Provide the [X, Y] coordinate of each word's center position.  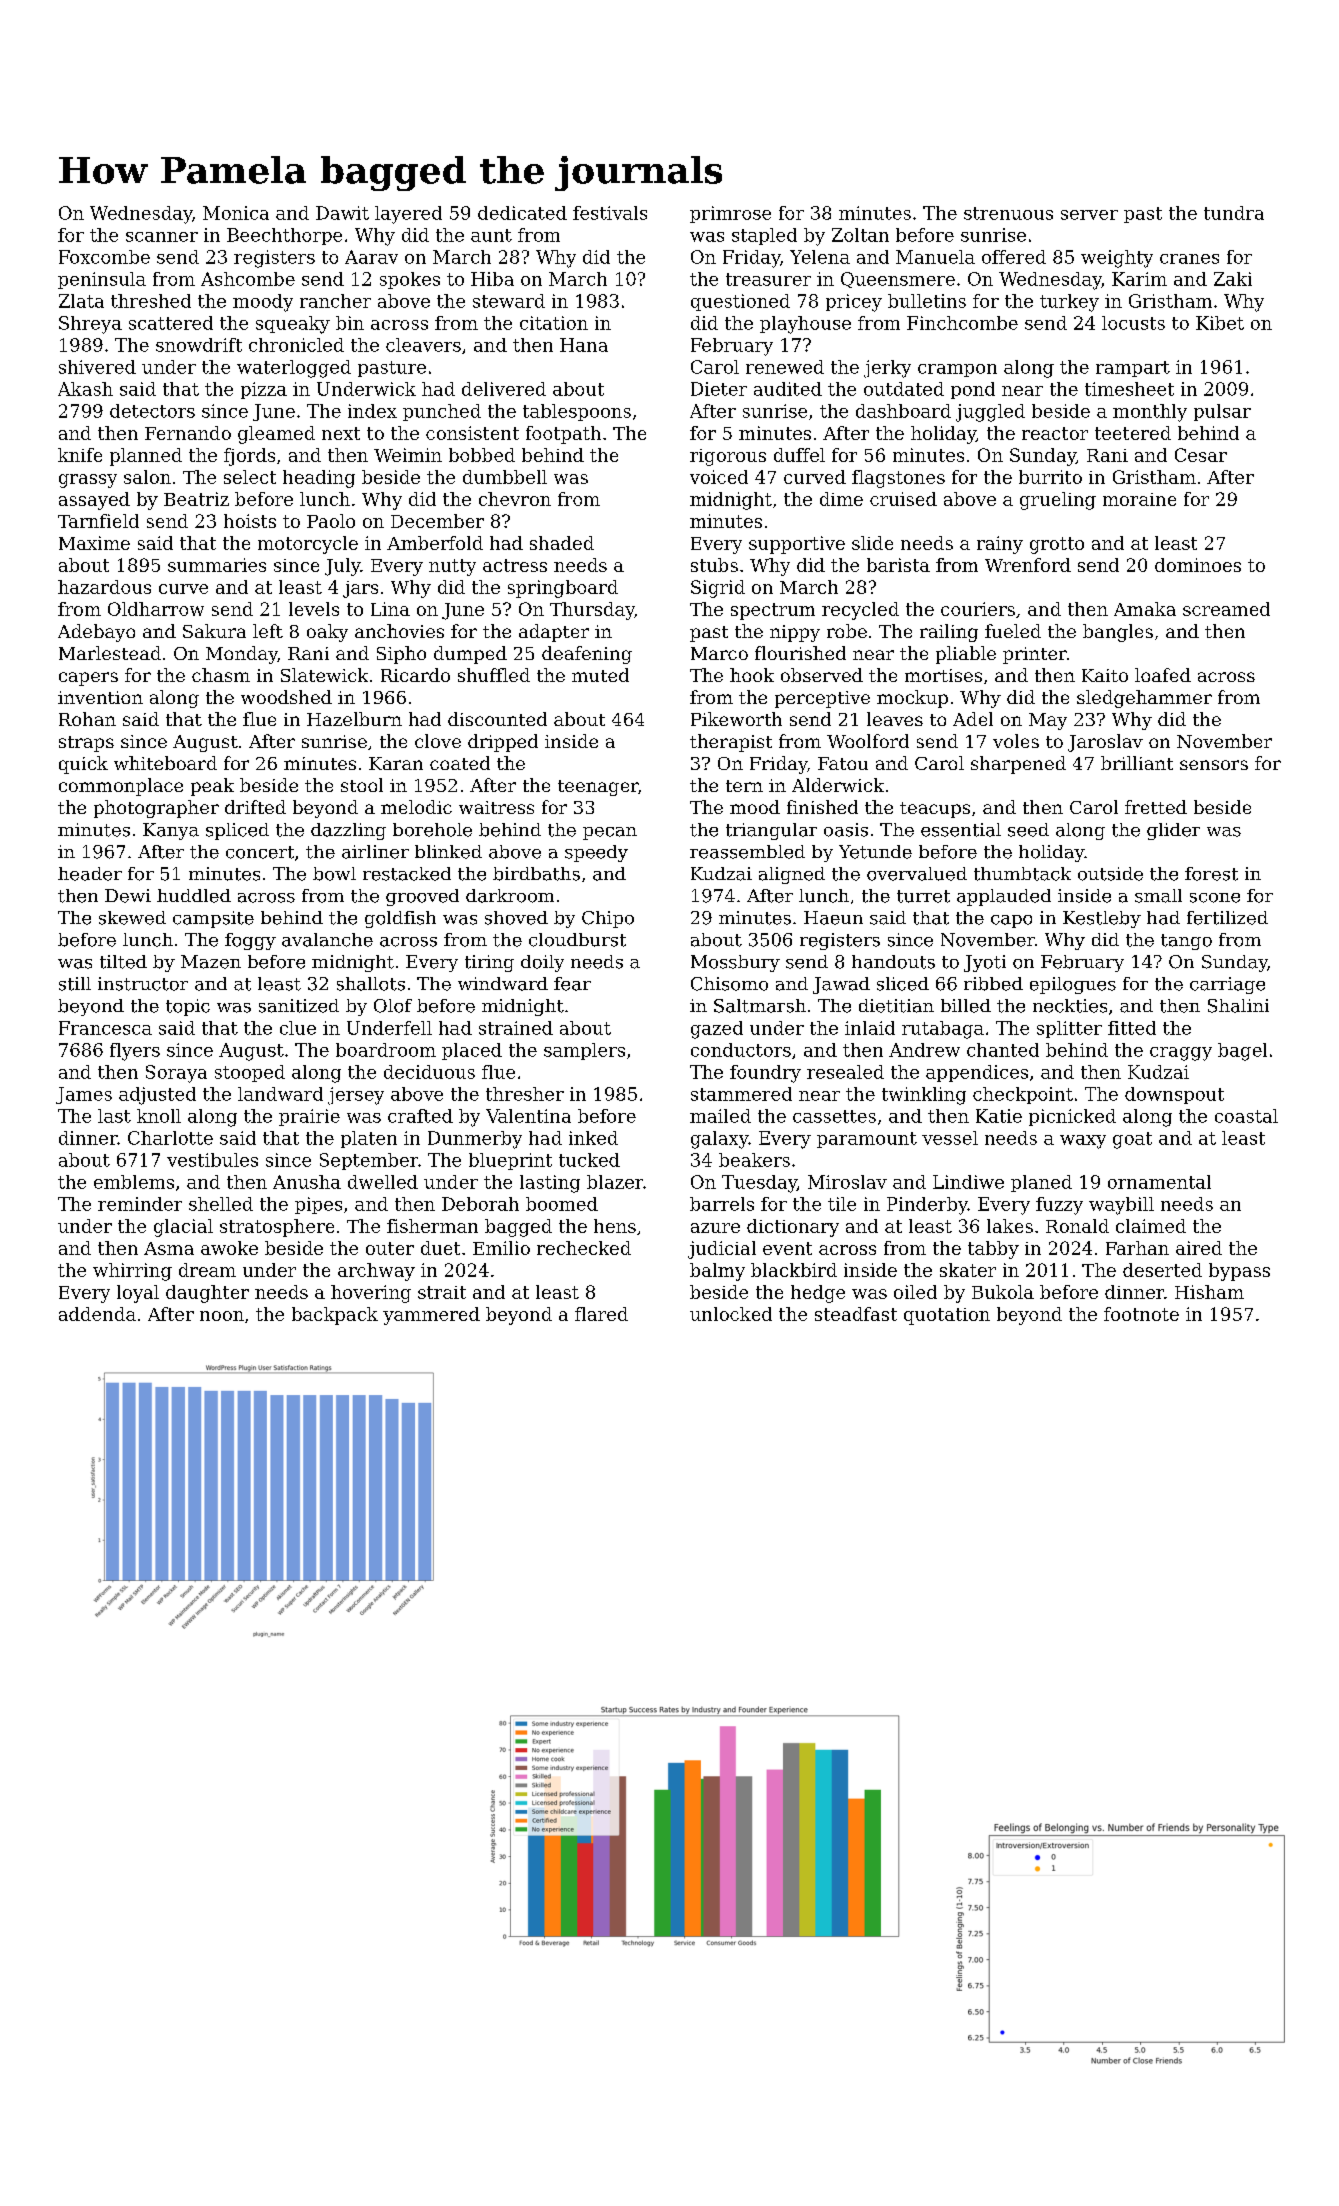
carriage [1227, 985]
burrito [1050, 477]
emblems [134, 1182]
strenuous [1008, 213]
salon [147, 477]
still [75, 984]
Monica [236, 213]
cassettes [834, 1116]
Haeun [833, 918]
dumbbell [505, 477]
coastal [1246, 1116]
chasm [221, 675]
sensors [1214, 765]
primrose [730, 214]
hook [752, 675]
